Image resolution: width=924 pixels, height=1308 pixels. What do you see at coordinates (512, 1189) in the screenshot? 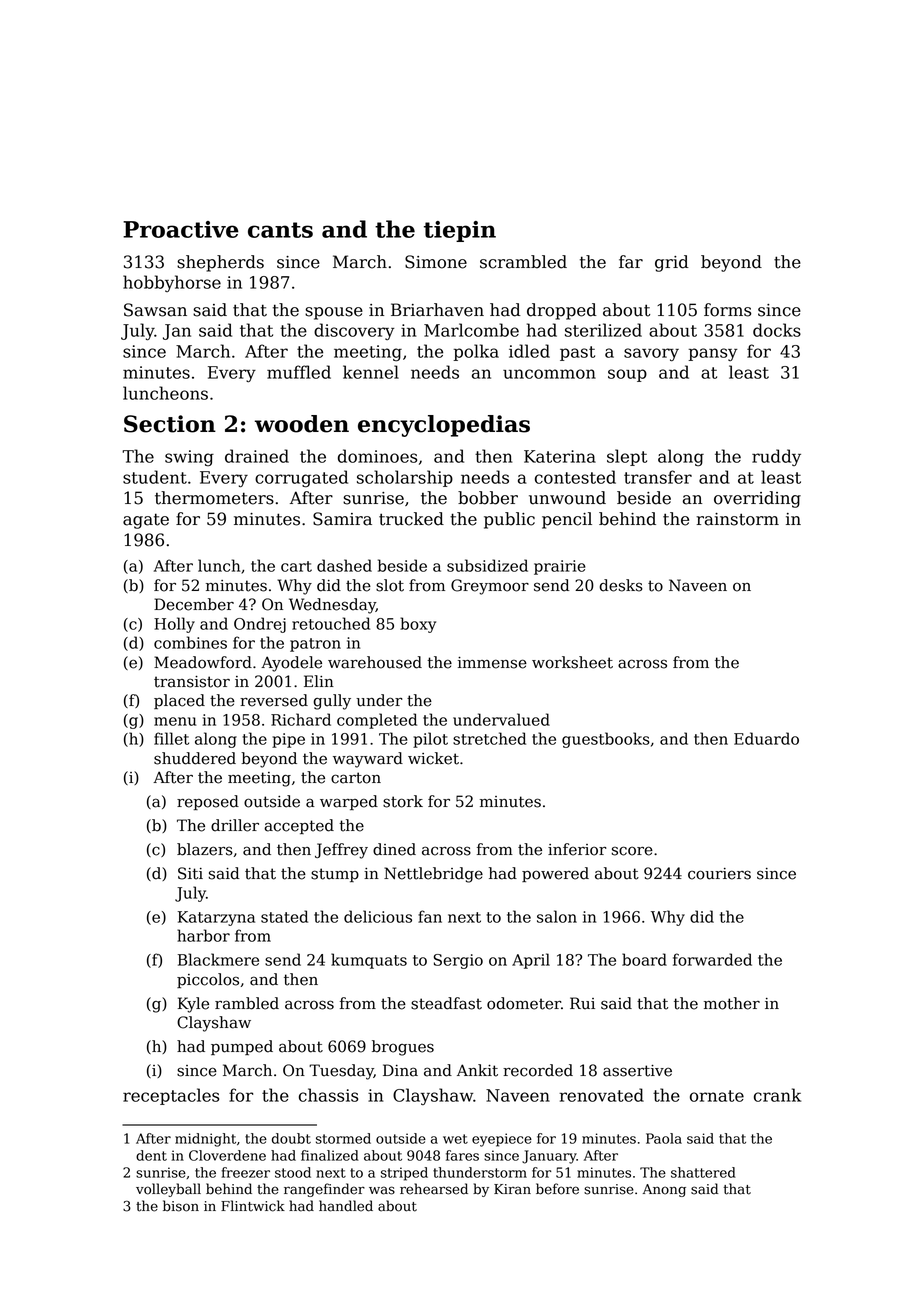
I see `Kiran` at bounding box center [512, 1189].
